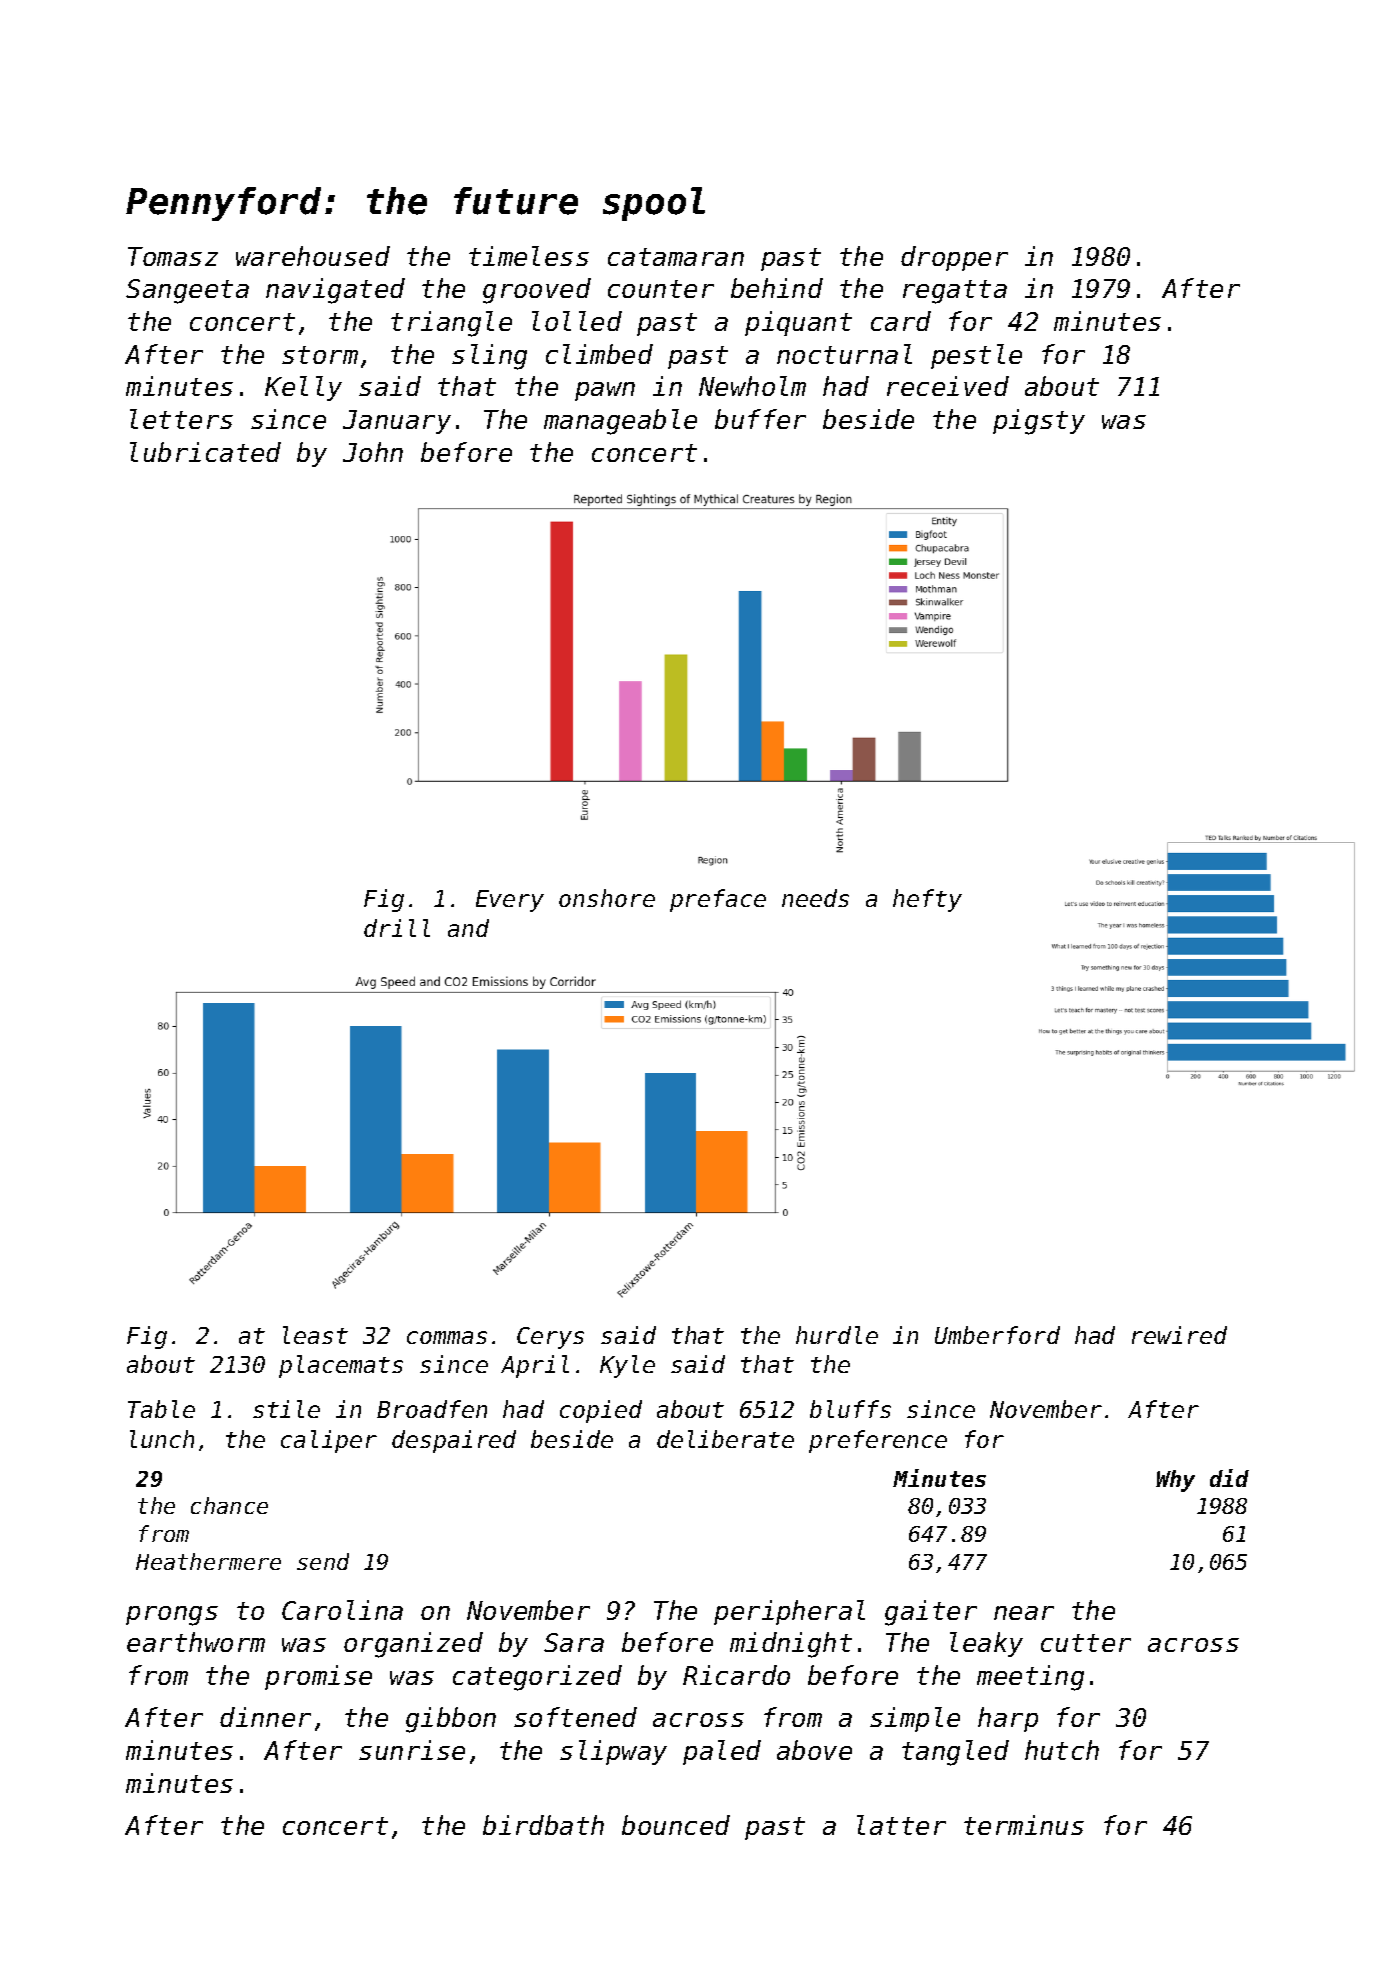 Image resolution: width=1386 pixels, height=1969 pixels. What do you see at coordinates (397, 928) in the screenshot?
I see `drill` at bounding box center [397, 928].
